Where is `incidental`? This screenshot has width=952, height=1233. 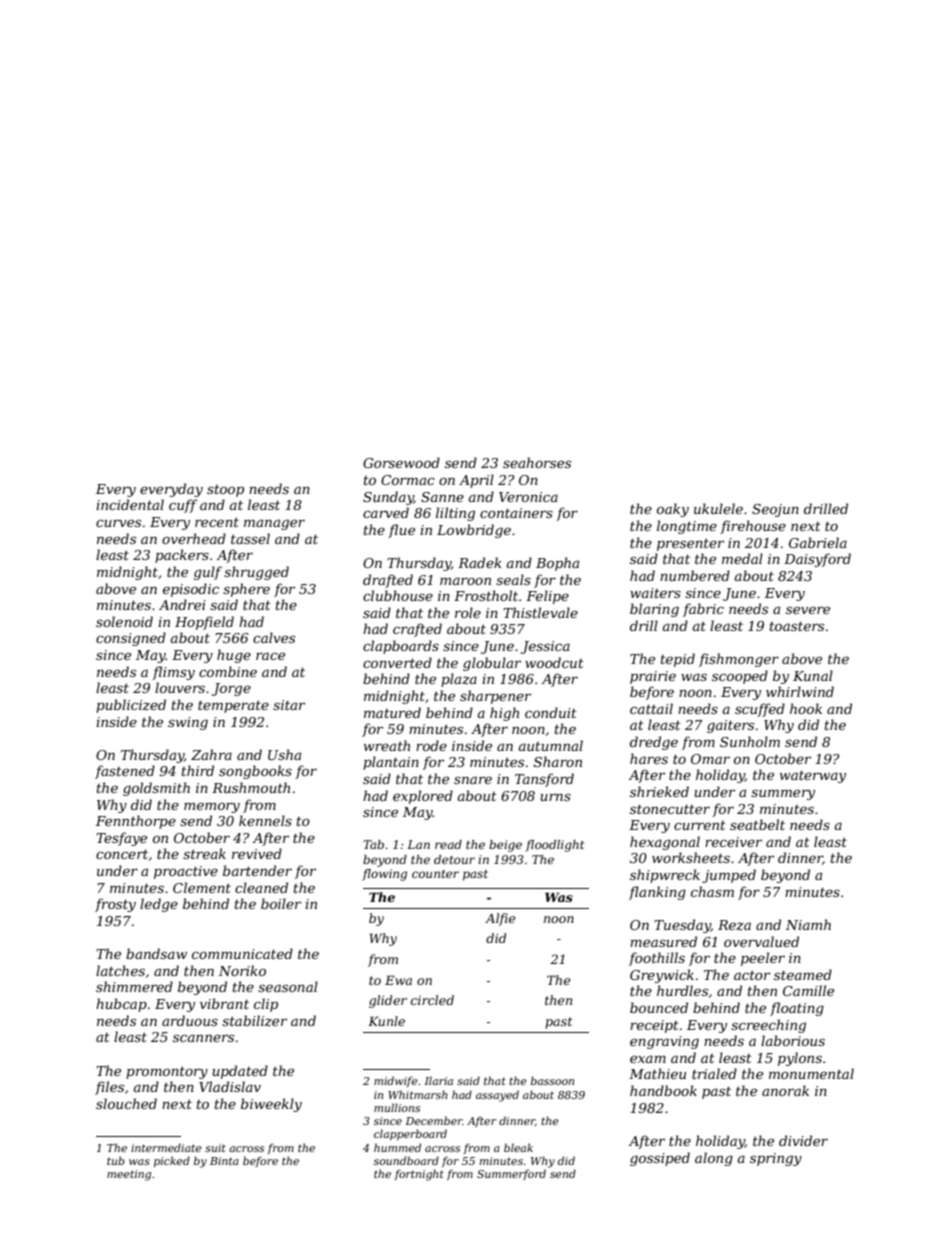
incidental is located at coordinates (130, 504).
